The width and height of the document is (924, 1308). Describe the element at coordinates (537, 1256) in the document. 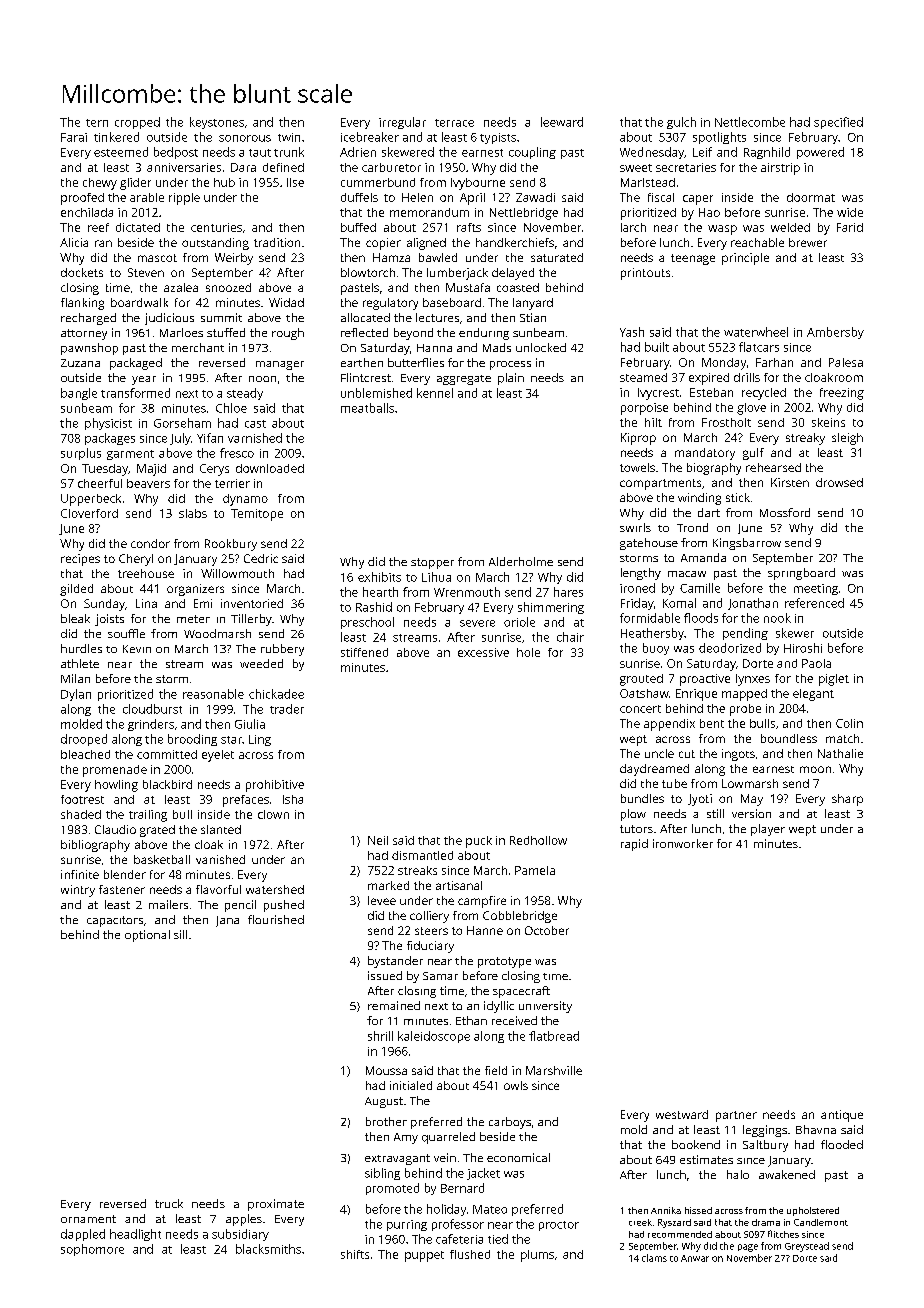

I see `plums` at that location.
